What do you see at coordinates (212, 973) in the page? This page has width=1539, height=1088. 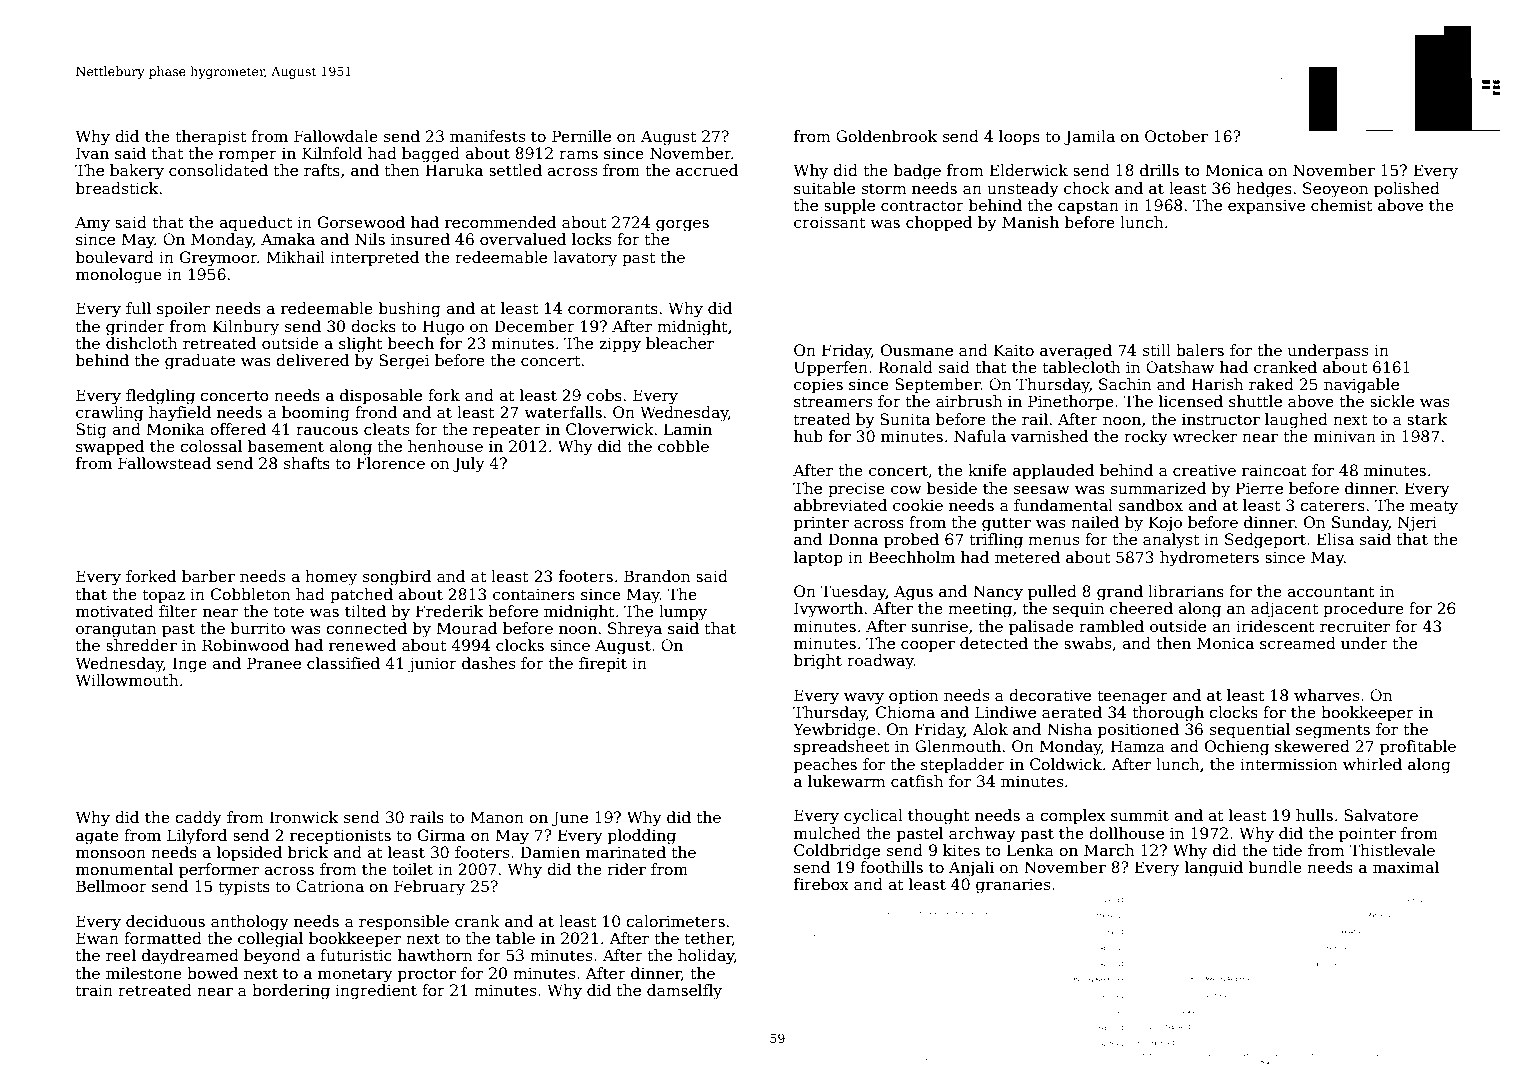 I see `bowed` at bounding box center [212, 973].
